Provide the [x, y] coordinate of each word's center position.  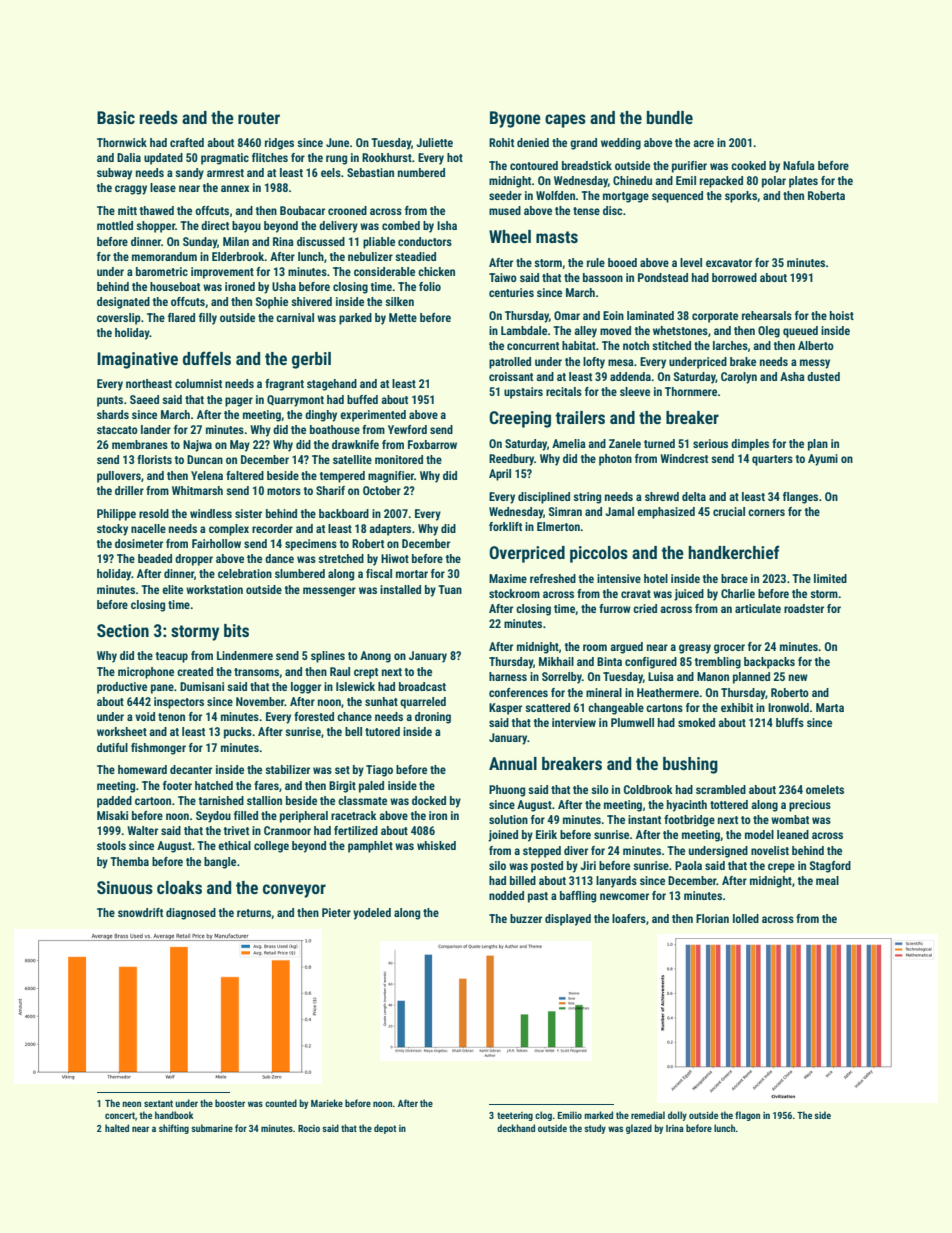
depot [385, 1129]
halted [117, 1128]
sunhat [381, 701]
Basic [116, 117]
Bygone [515, 119]
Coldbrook [648, 789]
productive [122, 688]
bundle [670, 117]
